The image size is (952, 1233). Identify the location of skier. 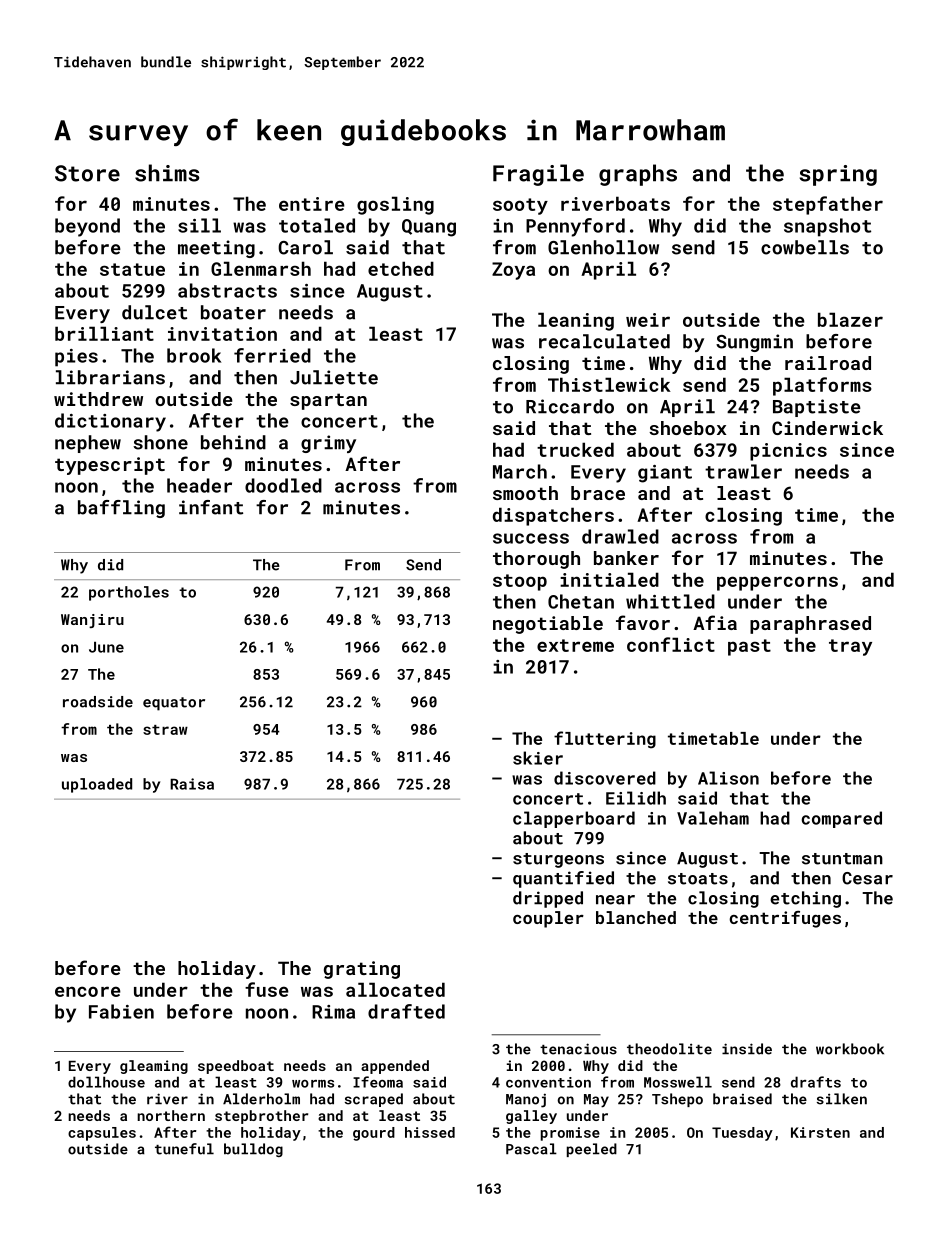
(538, 758).
